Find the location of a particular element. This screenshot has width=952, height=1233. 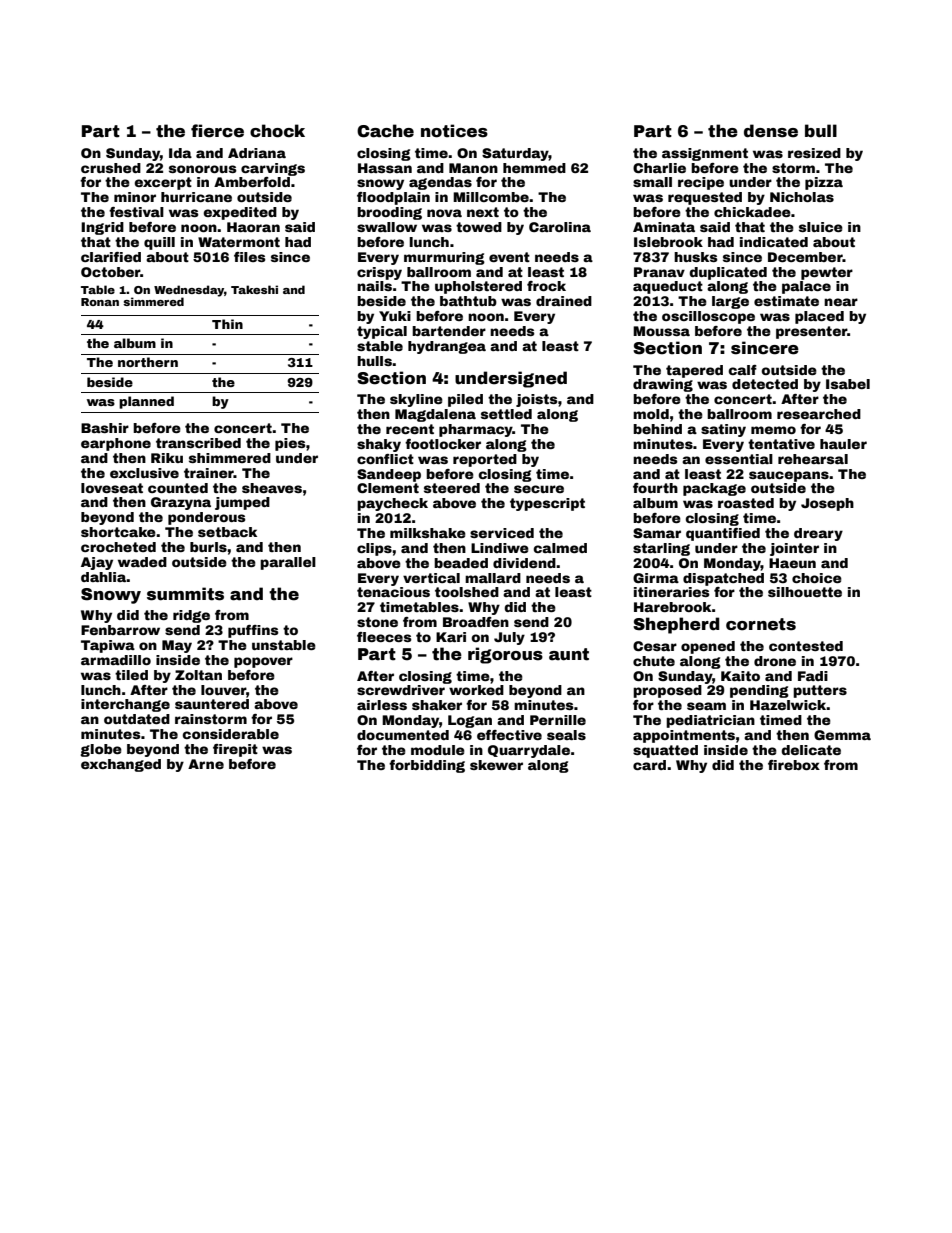

Moussa is located at coordinates (661, 331).
